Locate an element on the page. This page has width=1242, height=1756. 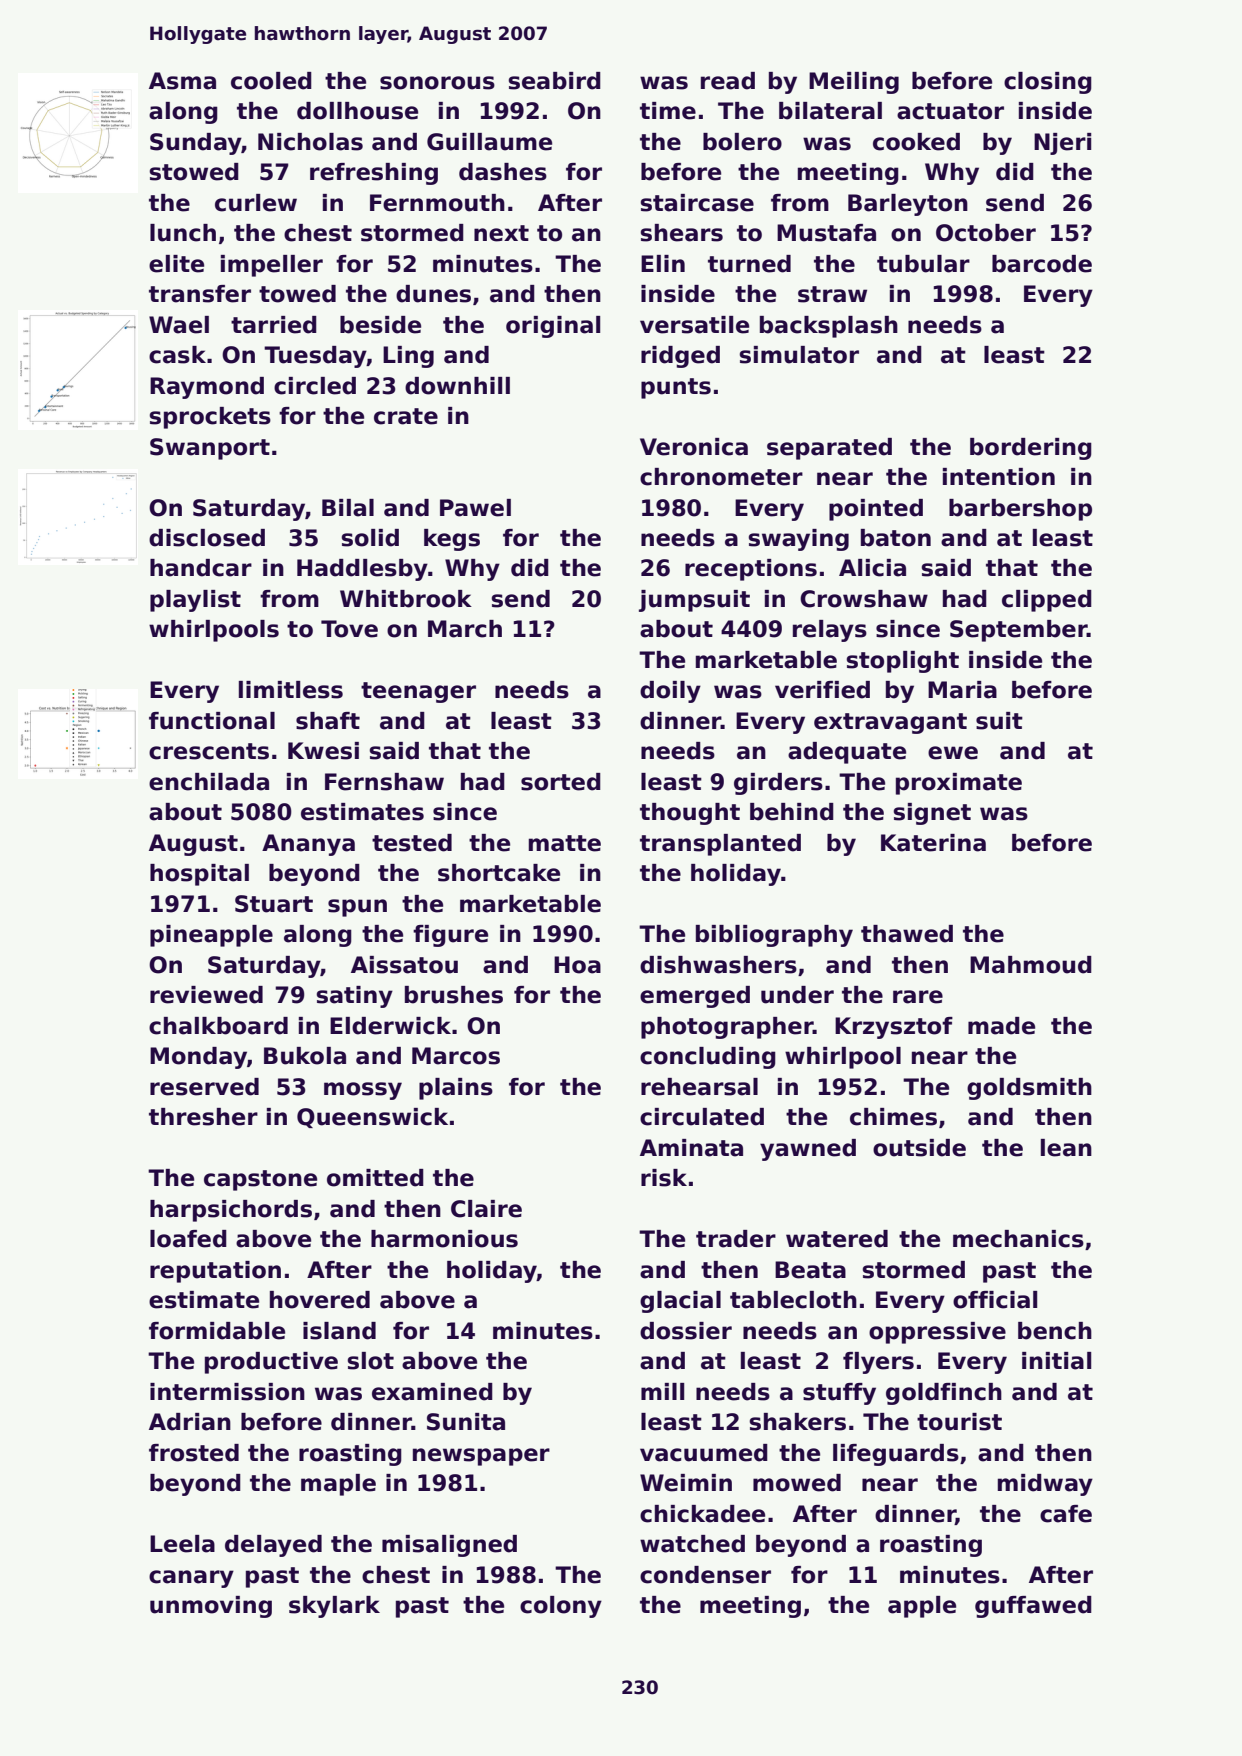
canary is located at coordinates (191, 1579).
